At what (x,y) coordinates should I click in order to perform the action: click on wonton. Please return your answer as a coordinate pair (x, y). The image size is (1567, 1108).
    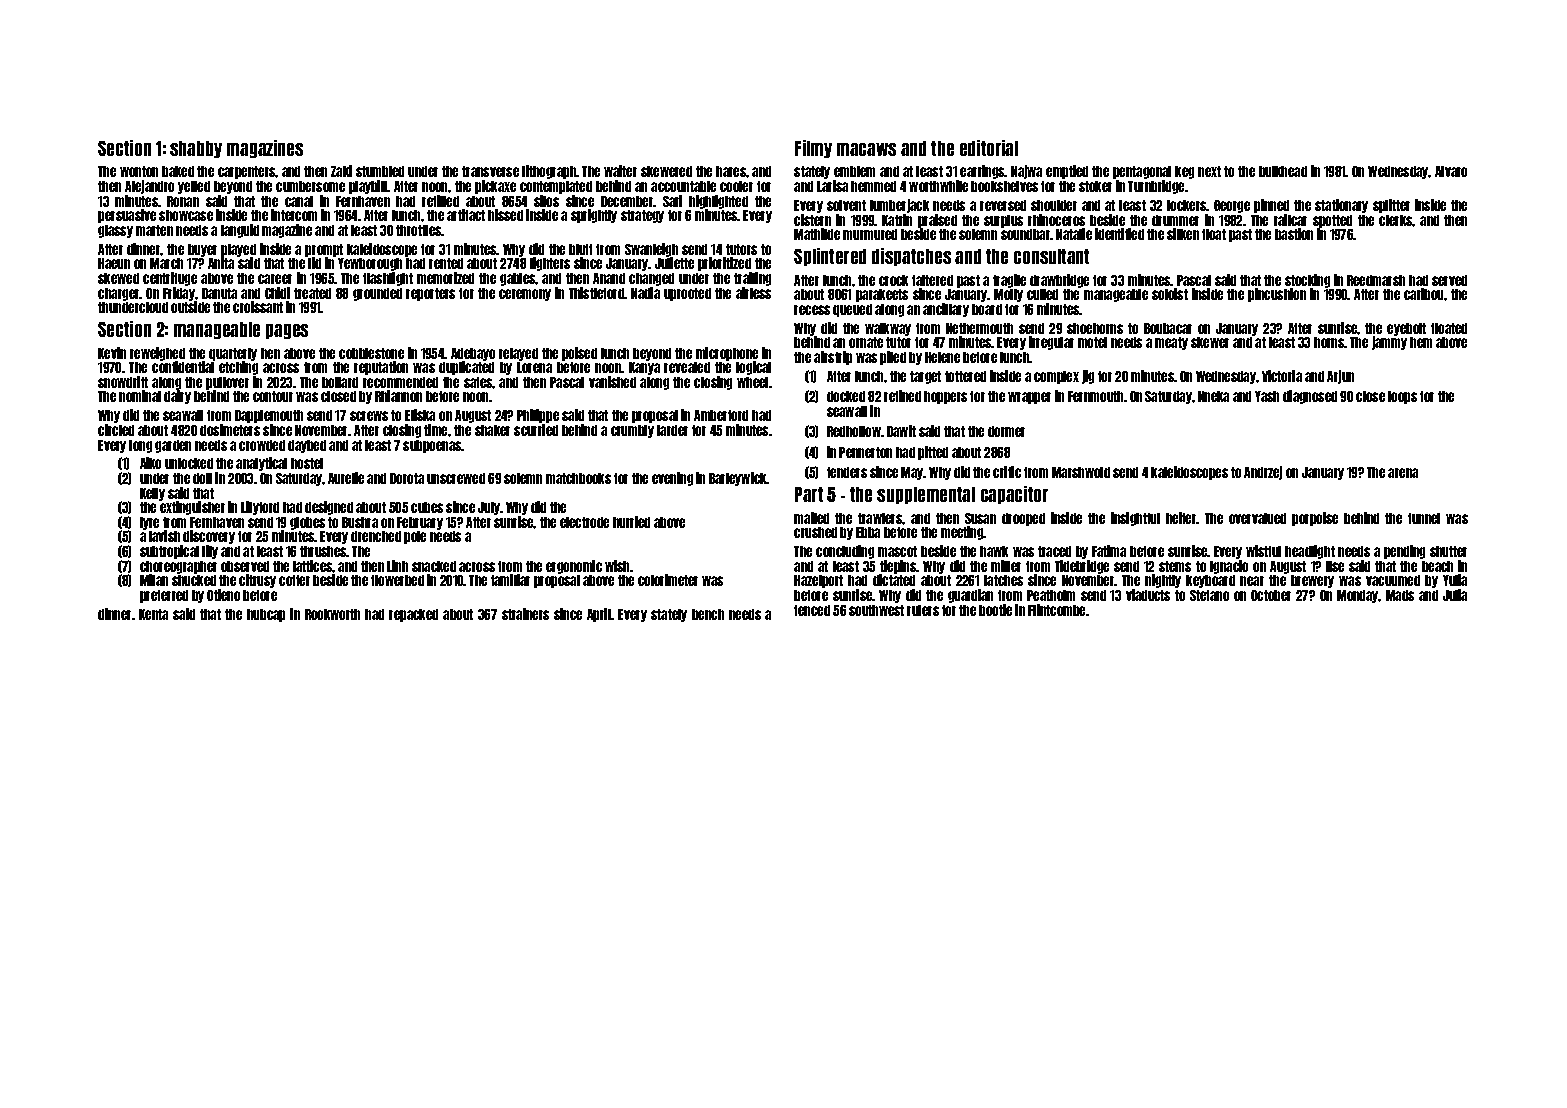
    Looking at the image, I should click on (139, 171).
